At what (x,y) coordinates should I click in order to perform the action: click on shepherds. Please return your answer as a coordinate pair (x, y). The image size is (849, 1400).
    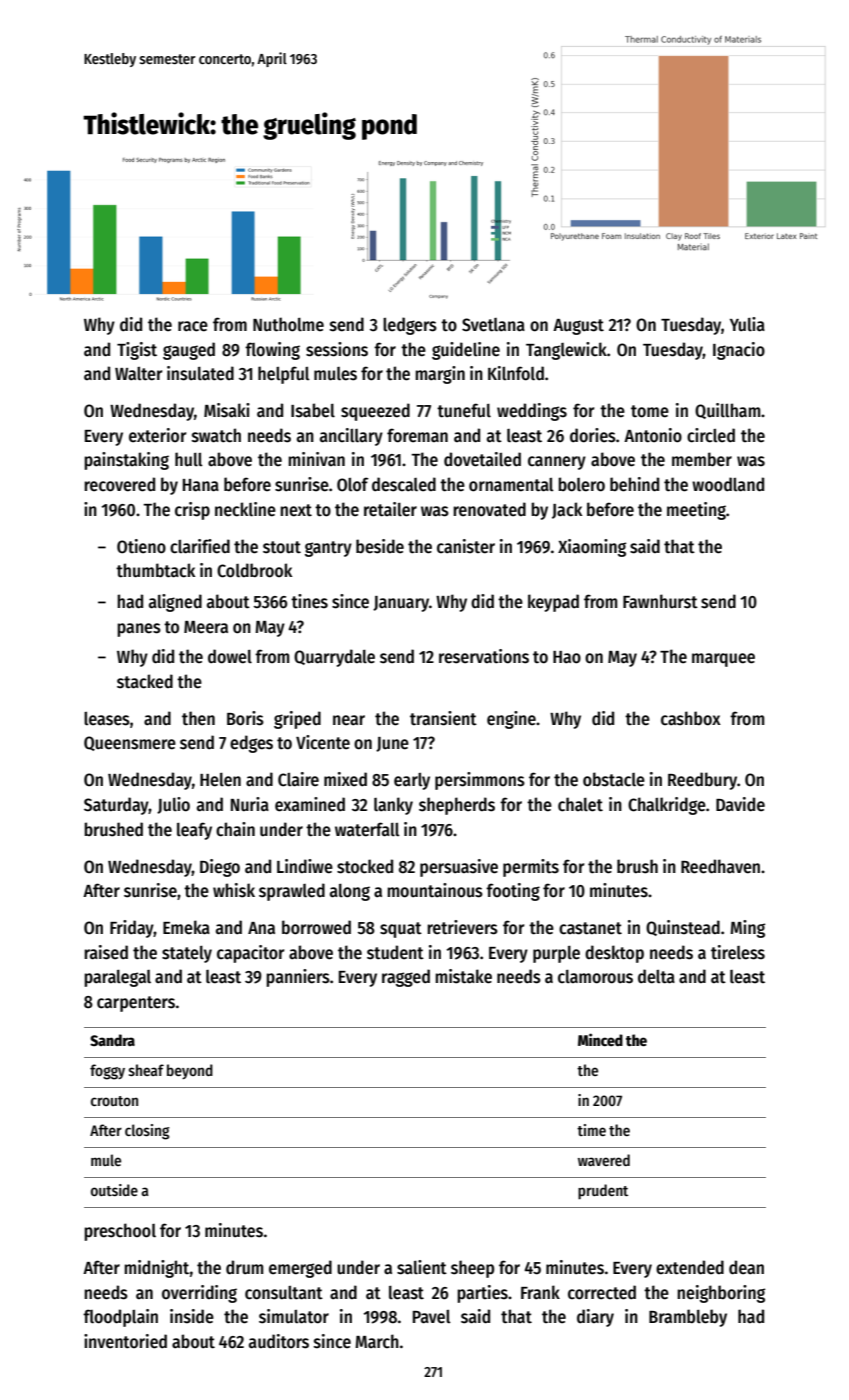
    Looking at the image, I should click on (457, 806).
